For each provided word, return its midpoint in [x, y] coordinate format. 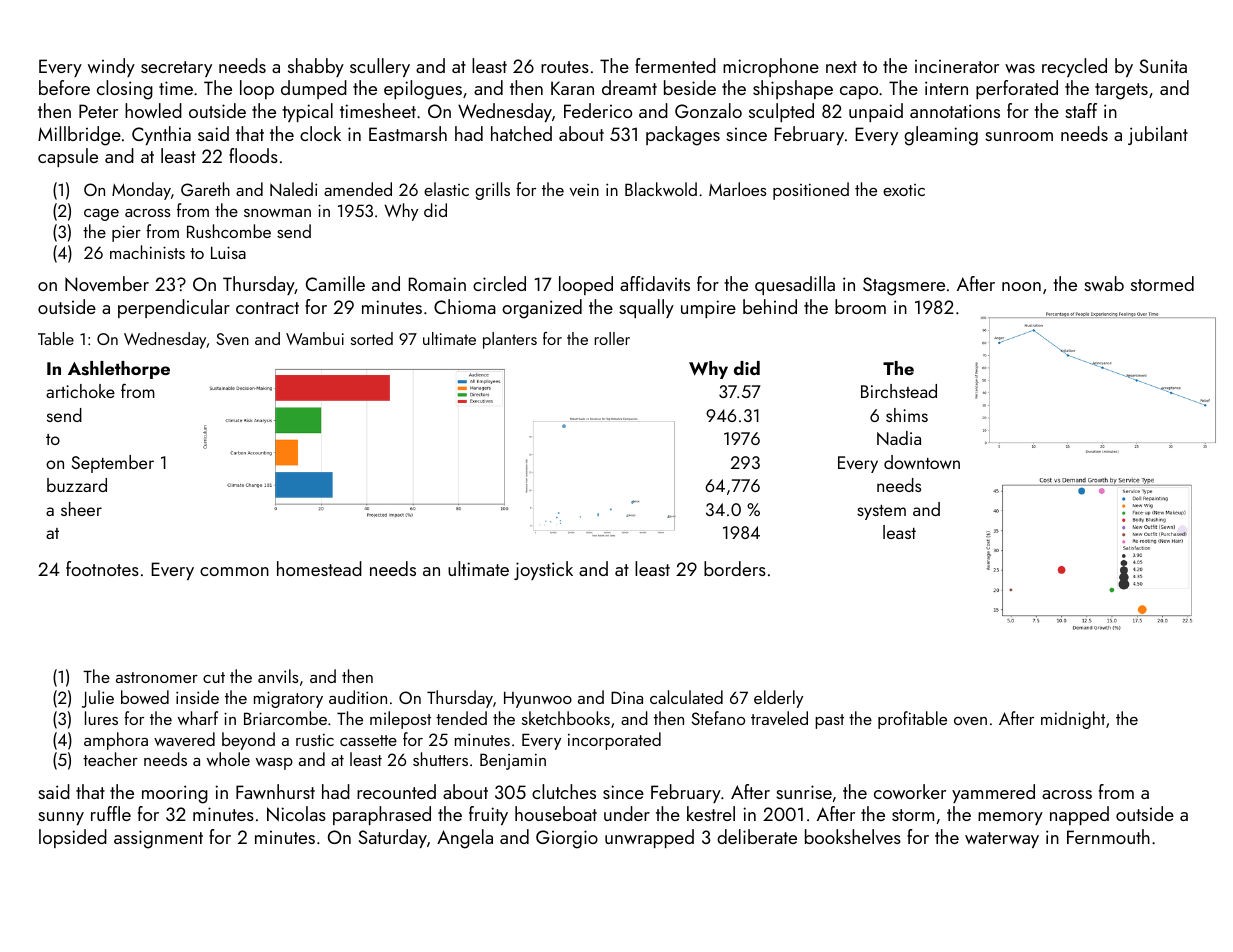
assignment [158, 839]
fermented [675, 65]
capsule [68, 157]
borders [735, 568]
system [881, 512]
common [234, 571]
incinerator [957, 66]
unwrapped [649, 838]
